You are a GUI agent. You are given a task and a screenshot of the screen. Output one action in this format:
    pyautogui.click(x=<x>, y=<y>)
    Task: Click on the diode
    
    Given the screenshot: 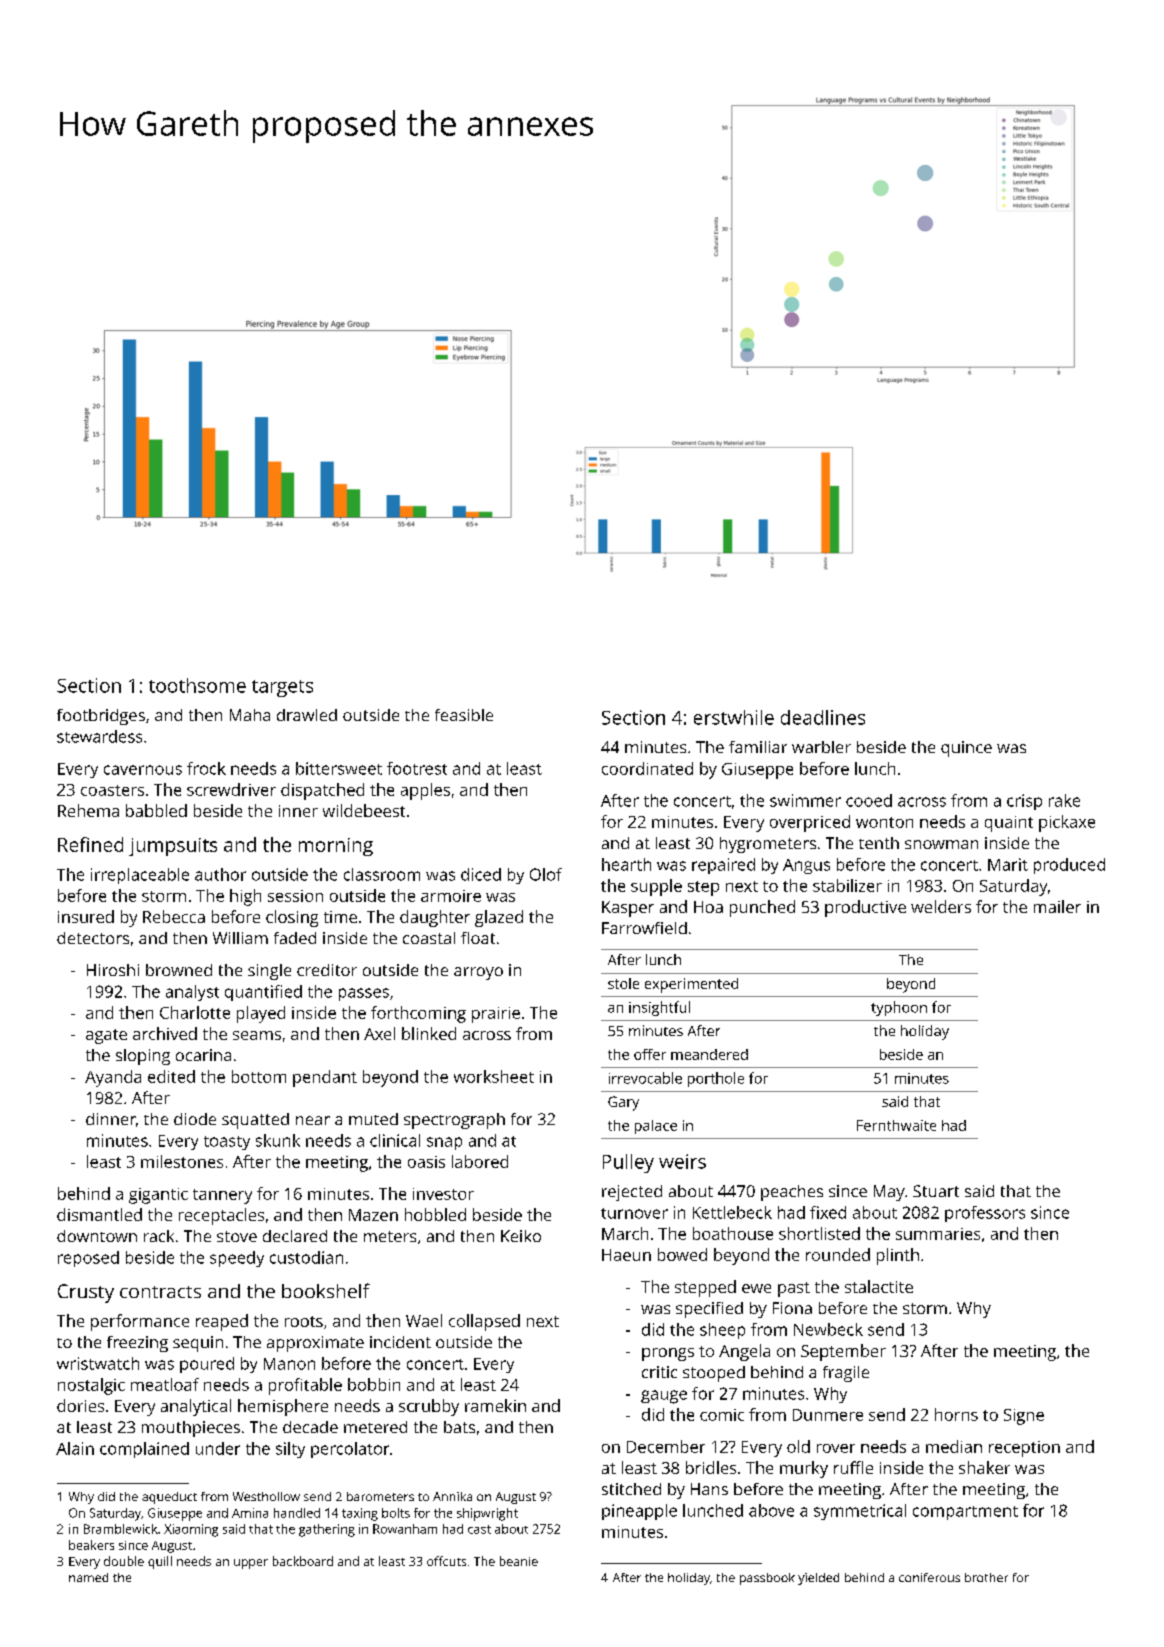 What is the action you would take?
    pyautogui.click(x=195, y=1119)
